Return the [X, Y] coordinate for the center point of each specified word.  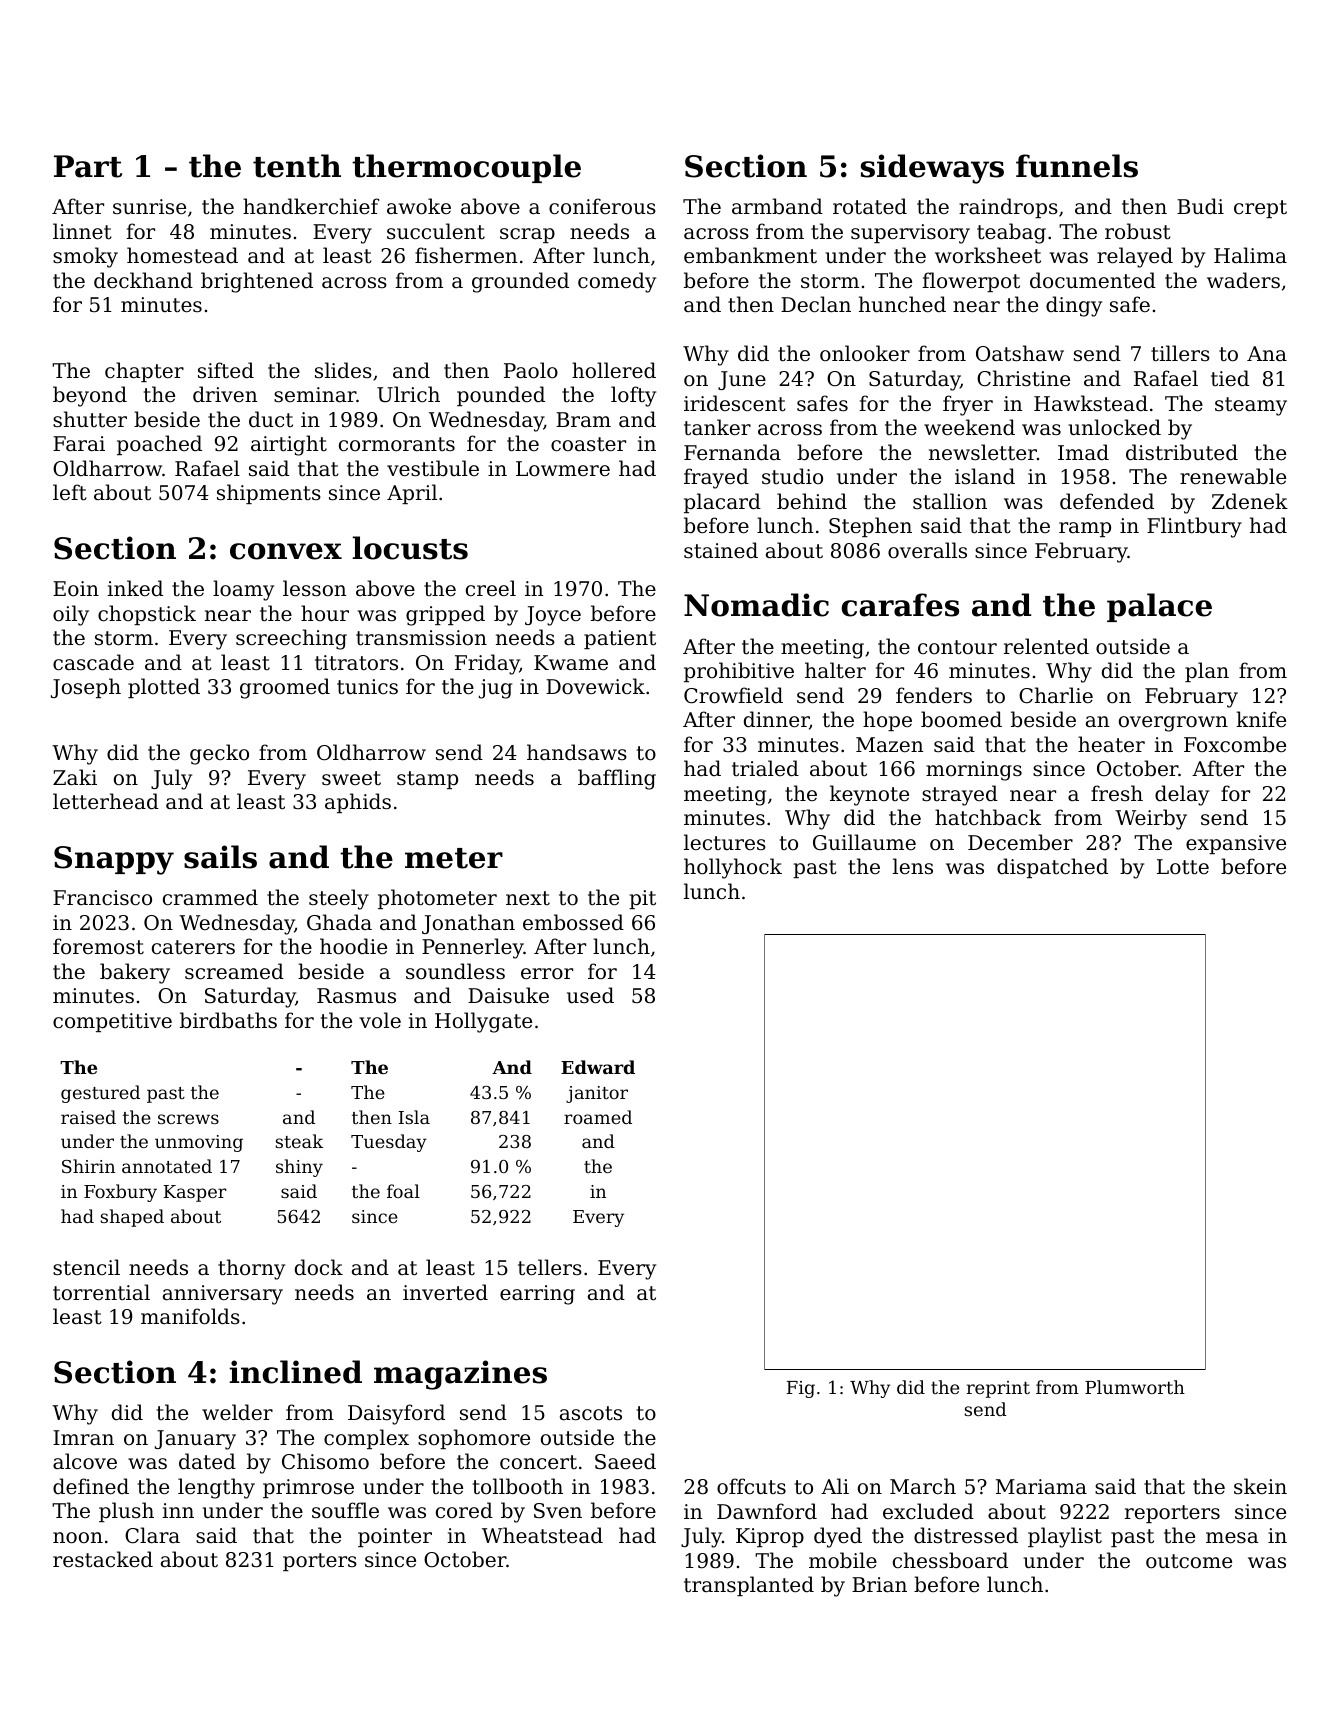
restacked [103, 1559]
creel [491, 588]
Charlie [1056, 695]
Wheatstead [542, 1535]
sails [220, 857]
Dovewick [595, 686]
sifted [226, 370]
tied [1230, 378]
